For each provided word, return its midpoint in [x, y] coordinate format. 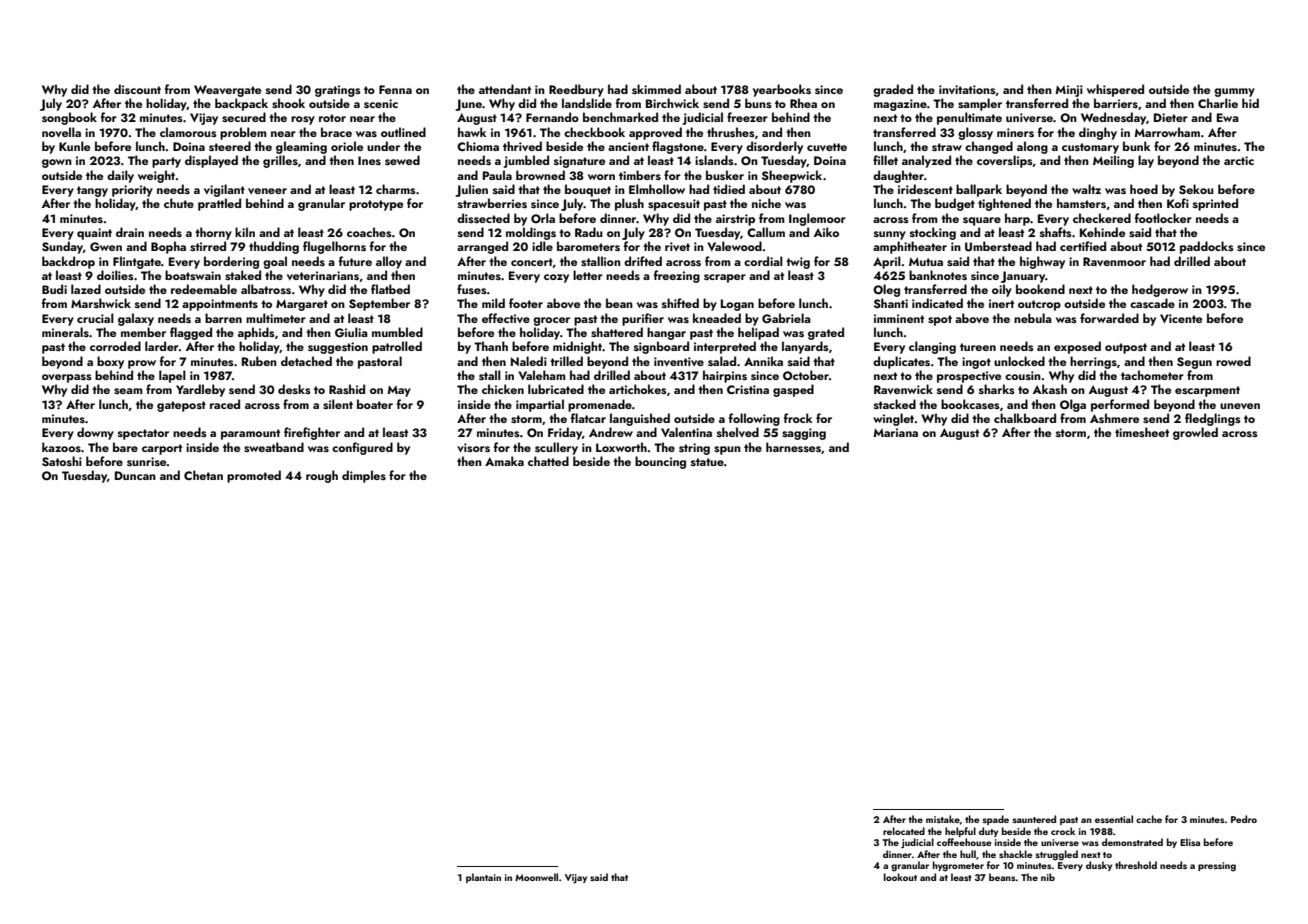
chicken [503, 389]
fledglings [1213, 419]
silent [338, 404]
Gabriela [786, 318]
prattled [219, 204]
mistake [943, 819]
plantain [483, 878]
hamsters [1081, 203]
